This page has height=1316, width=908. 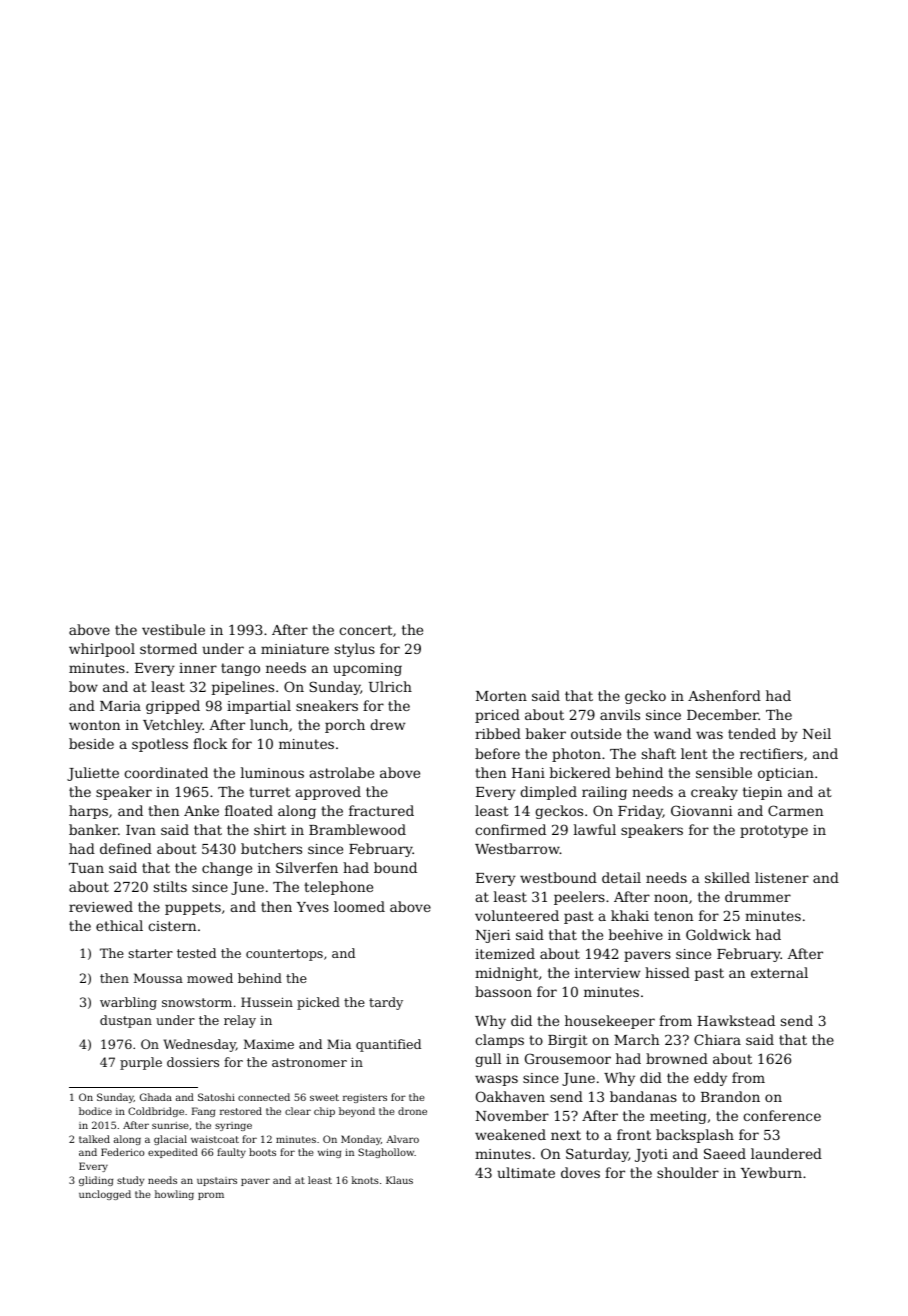 I want to click on whirlpool, so click(x=102, y=650).
